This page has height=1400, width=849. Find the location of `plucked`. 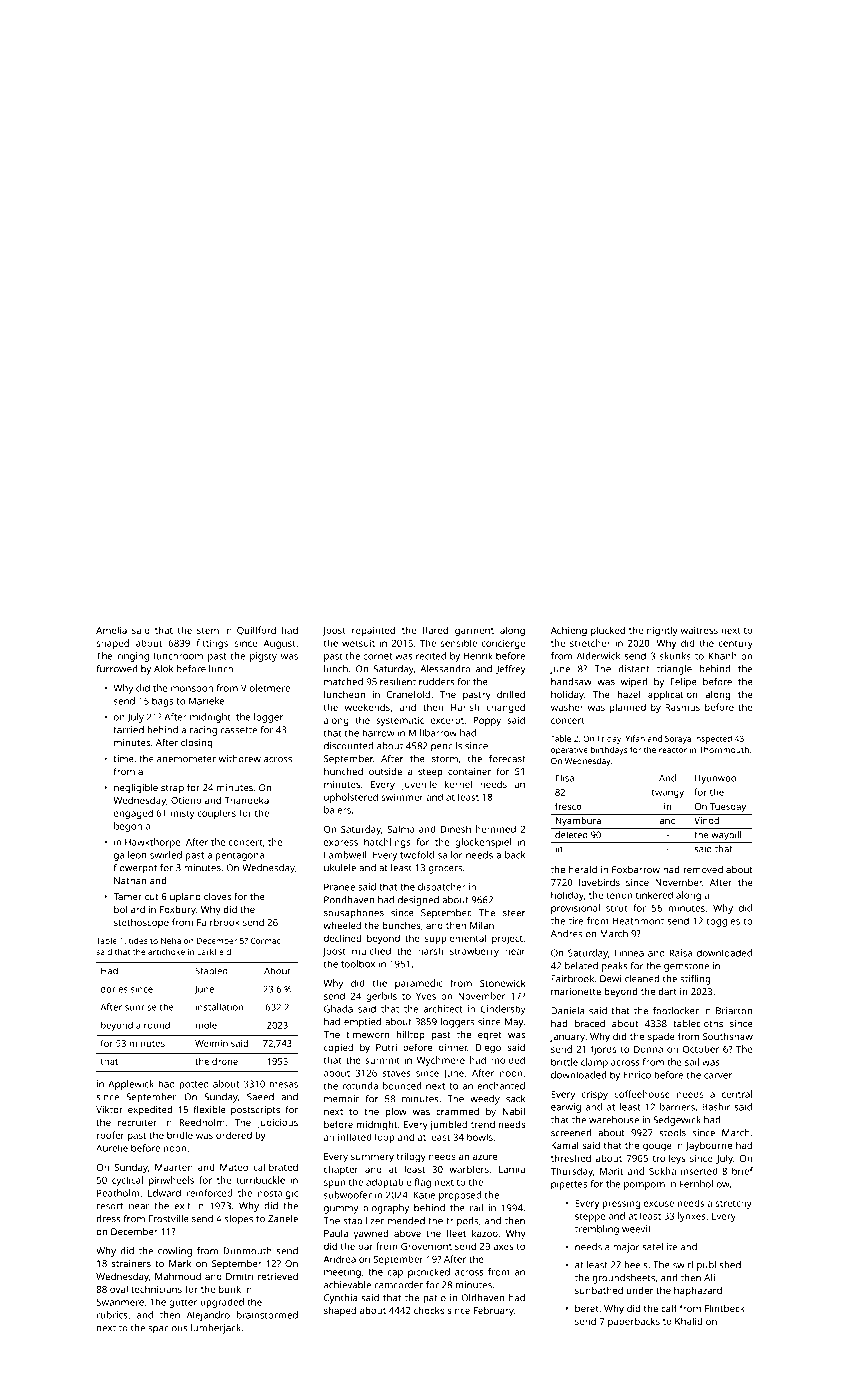

plucked is located at coordinates (608, 631).
